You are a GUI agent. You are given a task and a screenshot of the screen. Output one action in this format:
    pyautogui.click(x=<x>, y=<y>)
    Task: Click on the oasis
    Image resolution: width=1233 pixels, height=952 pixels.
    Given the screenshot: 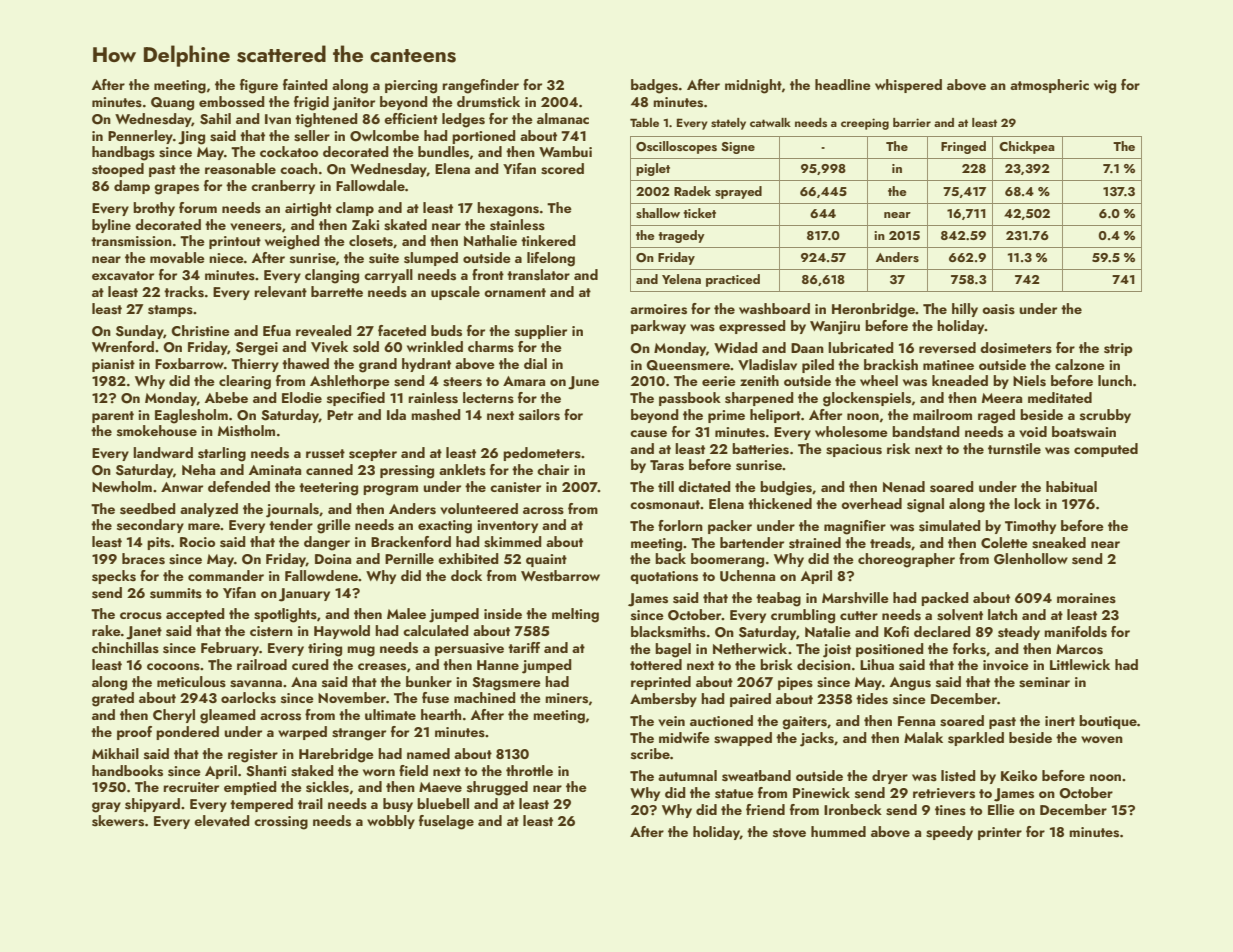 What is the action you would take?
    pyautogui.click(x=998, y=309)
